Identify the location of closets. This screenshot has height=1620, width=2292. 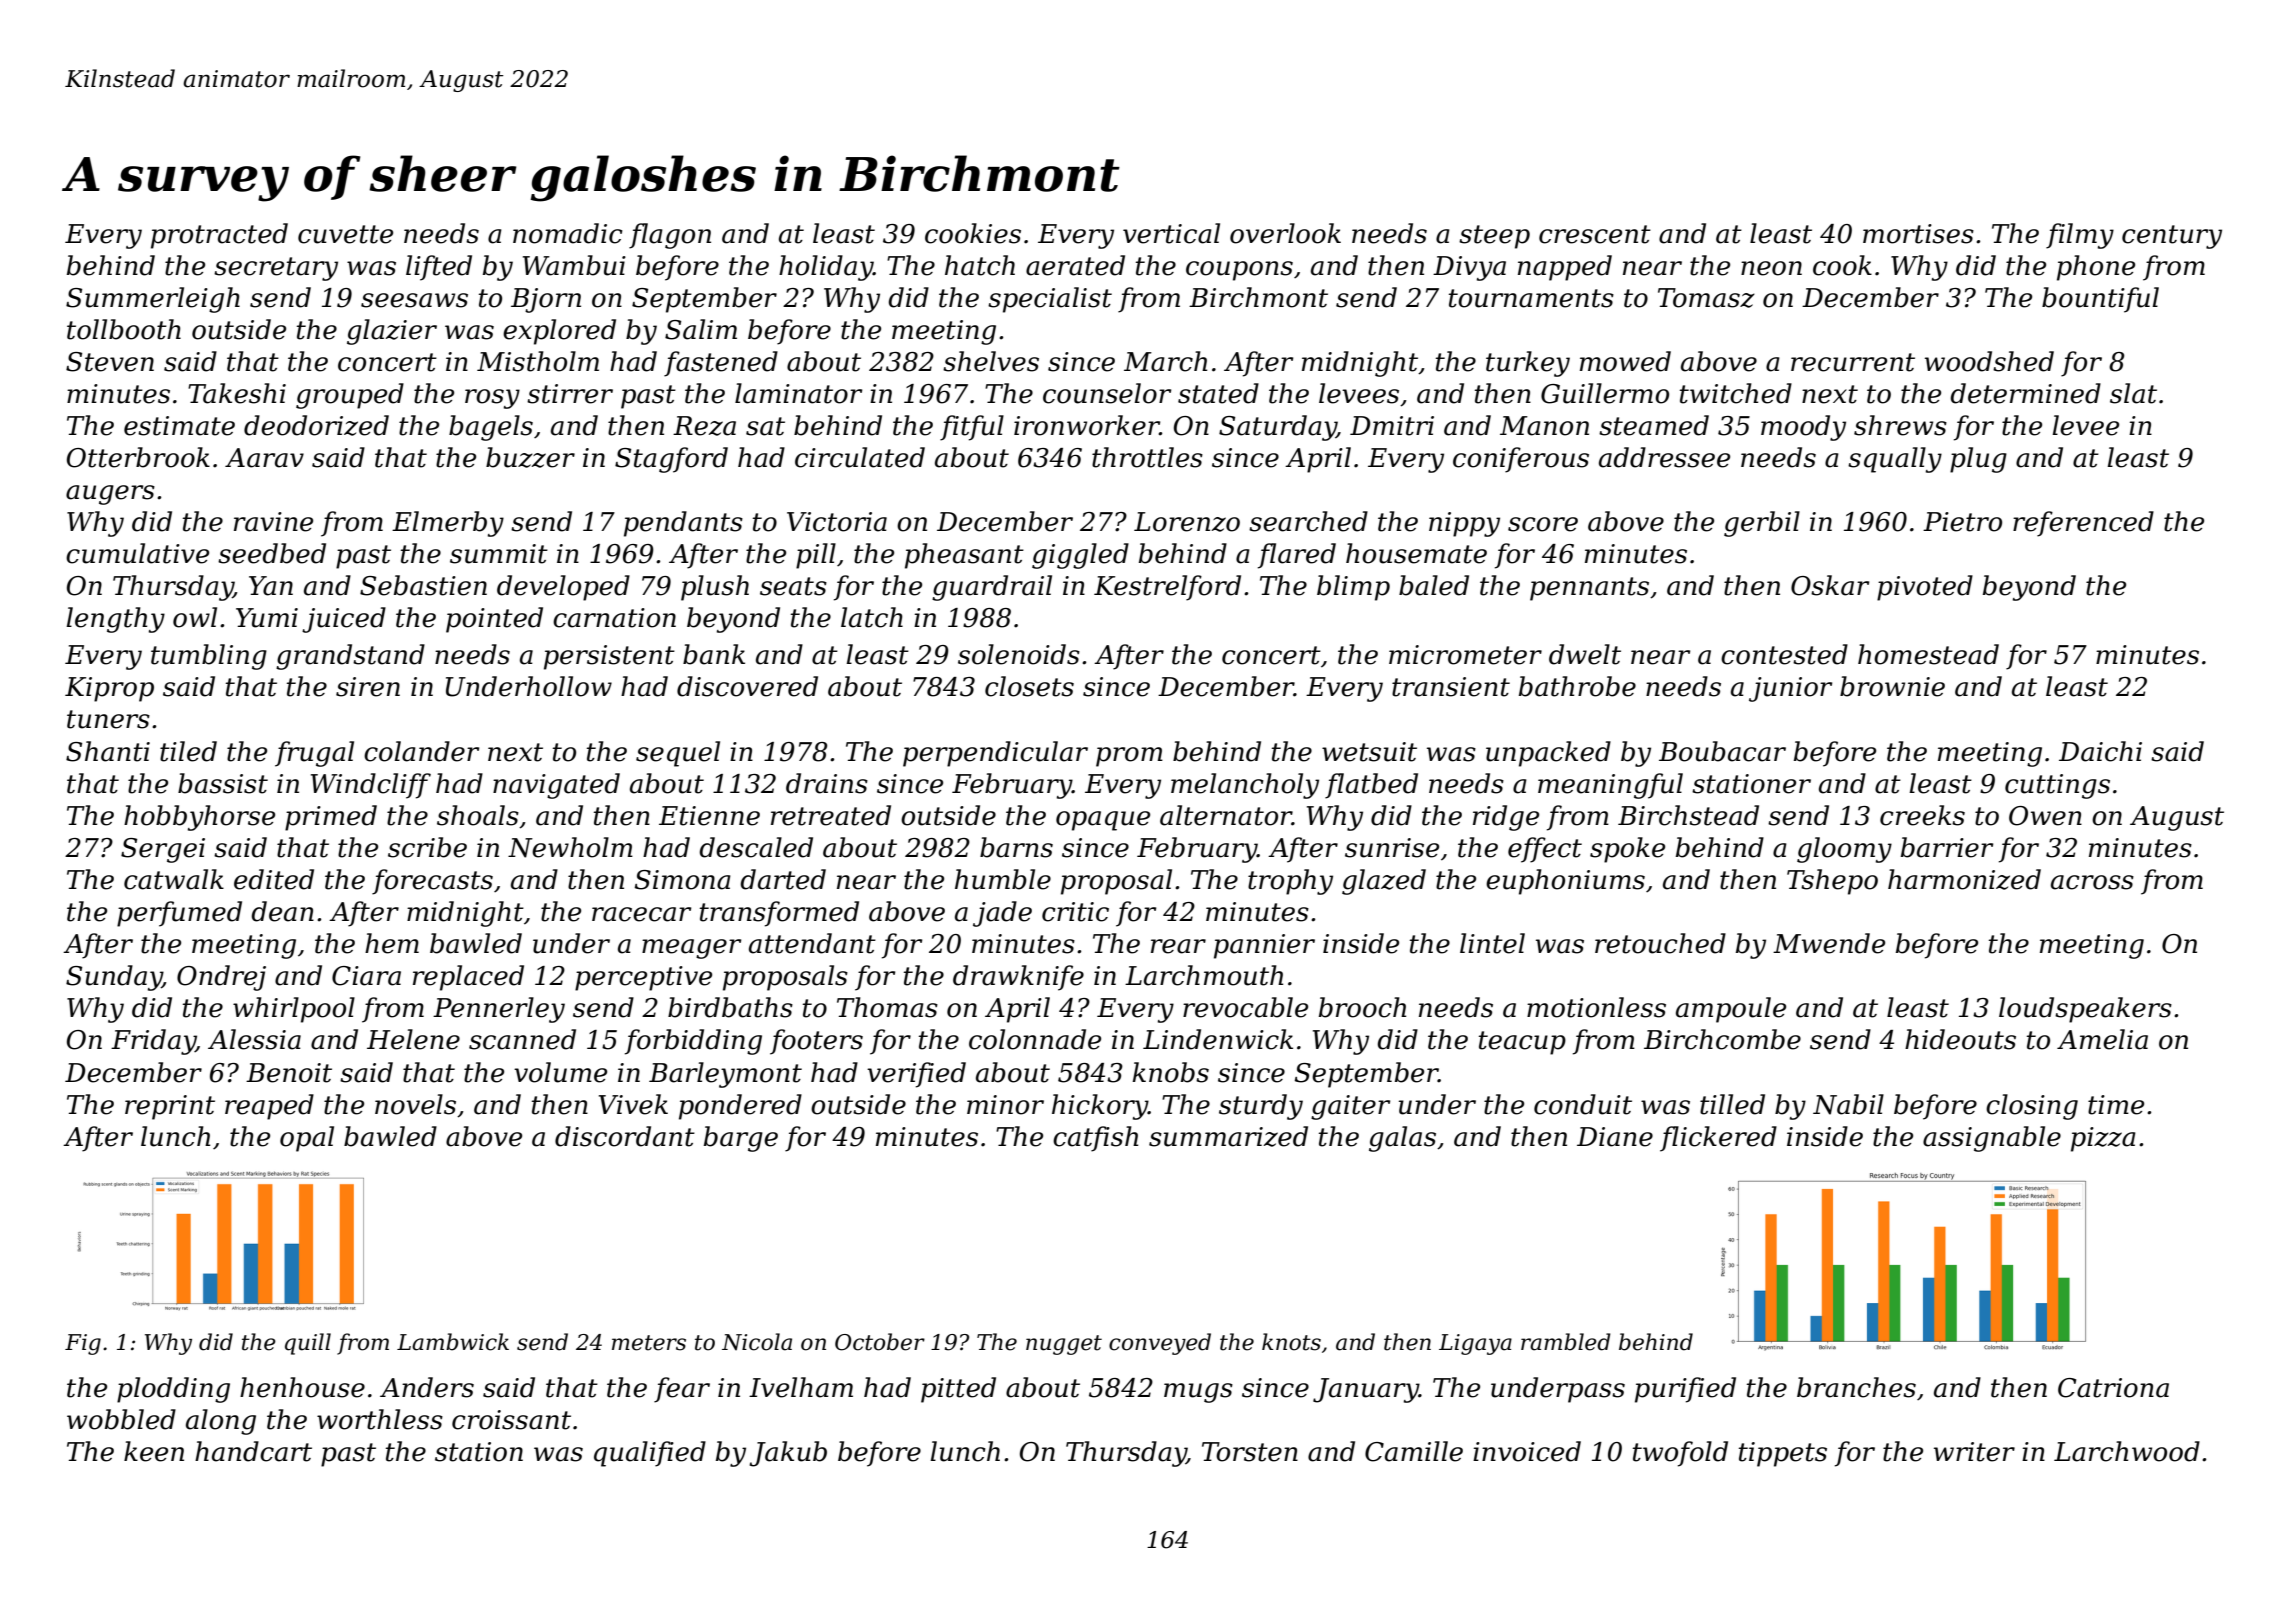
(1029, 686).
